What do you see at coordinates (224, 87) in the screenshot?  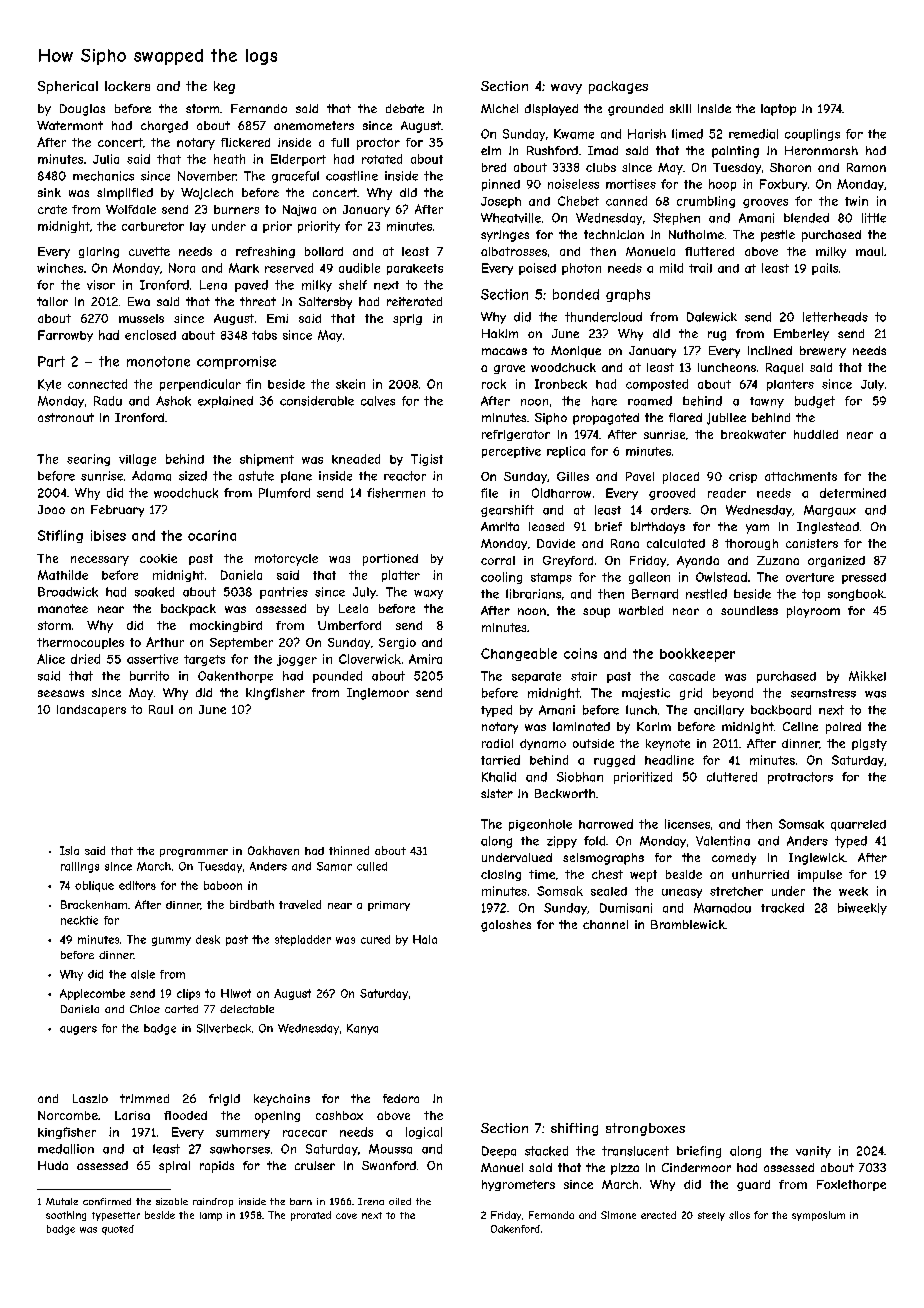 I see `keg` at bounding box center [224, 87].
